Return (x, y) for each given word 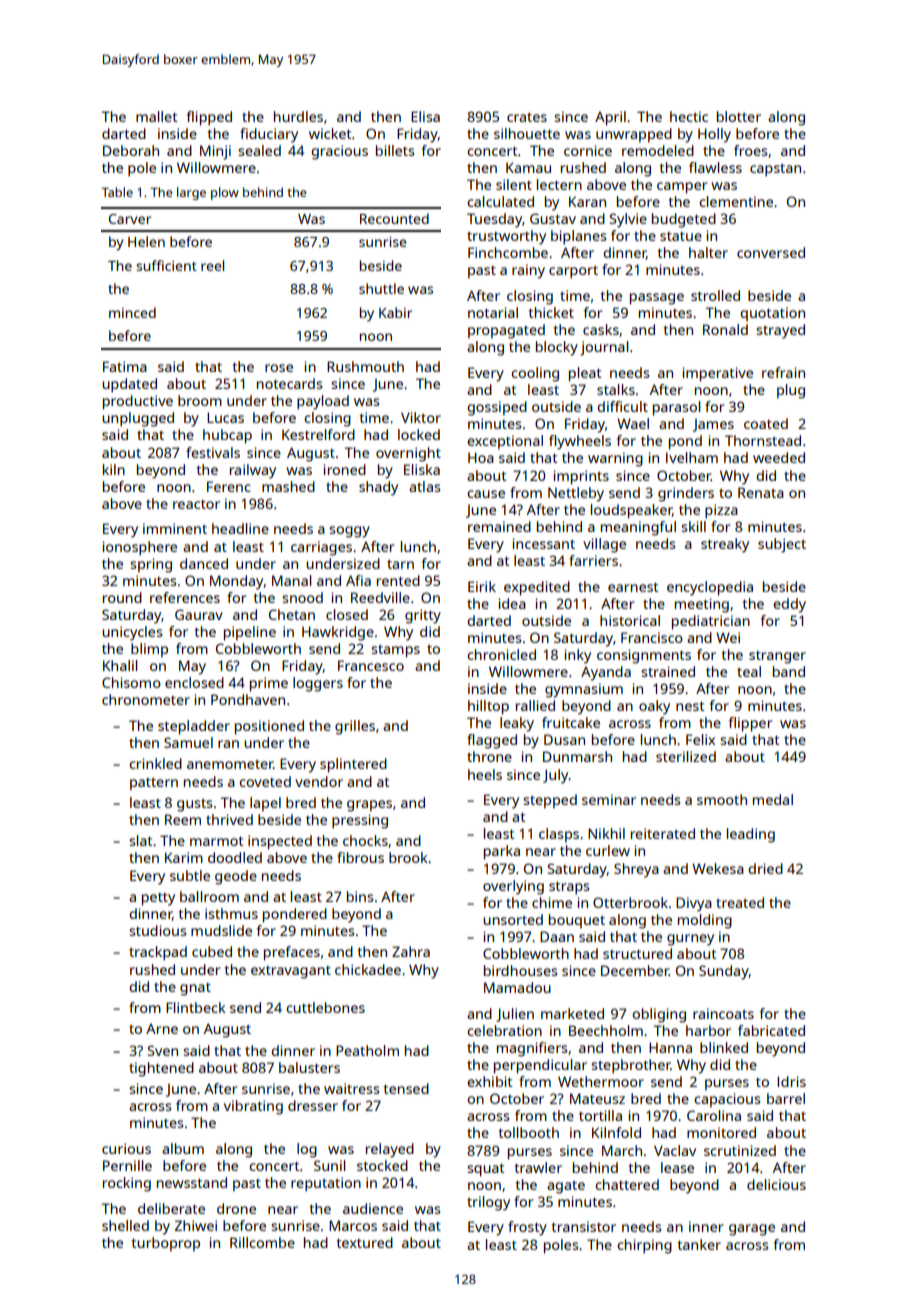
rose (279, 368)
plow (225, 193)
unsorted (513, 919)
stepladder (194, 727)
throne (489, 756)
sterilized (686, 756)
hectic (689, 116)
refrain (783, 372)
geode (236, 877)
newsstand (192, 1182)
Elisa (425, 116)
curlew (608, 850)
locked (419, 434)
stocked (382, 1165)
